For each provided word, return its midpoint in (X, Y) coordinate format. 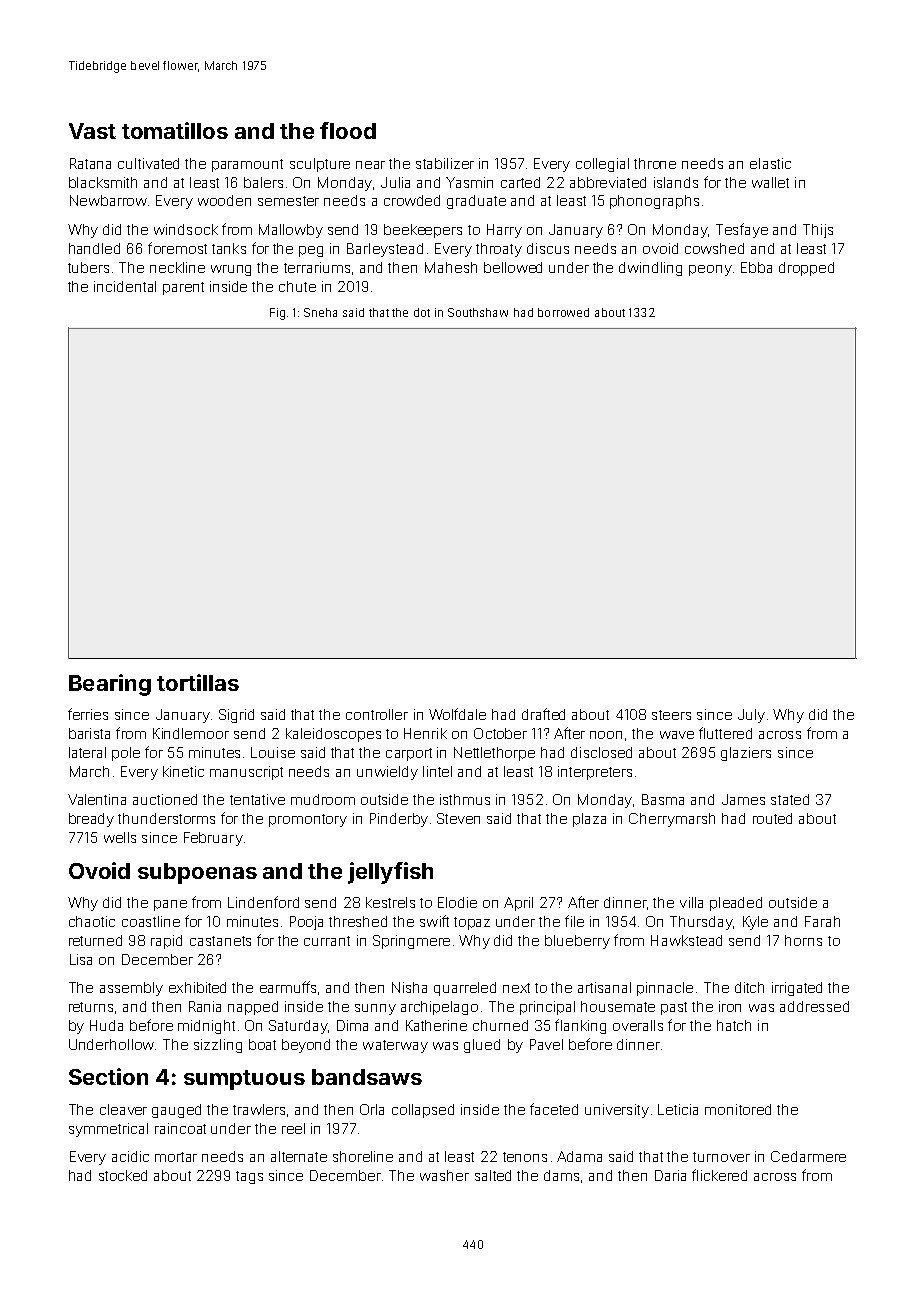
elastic (770, 163)
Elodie (457, 902)
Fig (277, 314)
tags (249, 1177)
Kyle (755, 923)
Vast (92, 131)
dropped (806, 269)
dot (422, 312)
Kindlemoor (191, 733)
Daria (670, 1175)
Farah (822, 921)
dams (561, 1175)
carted (520, 182)
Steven (458, 818)
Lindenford (263, 902)
